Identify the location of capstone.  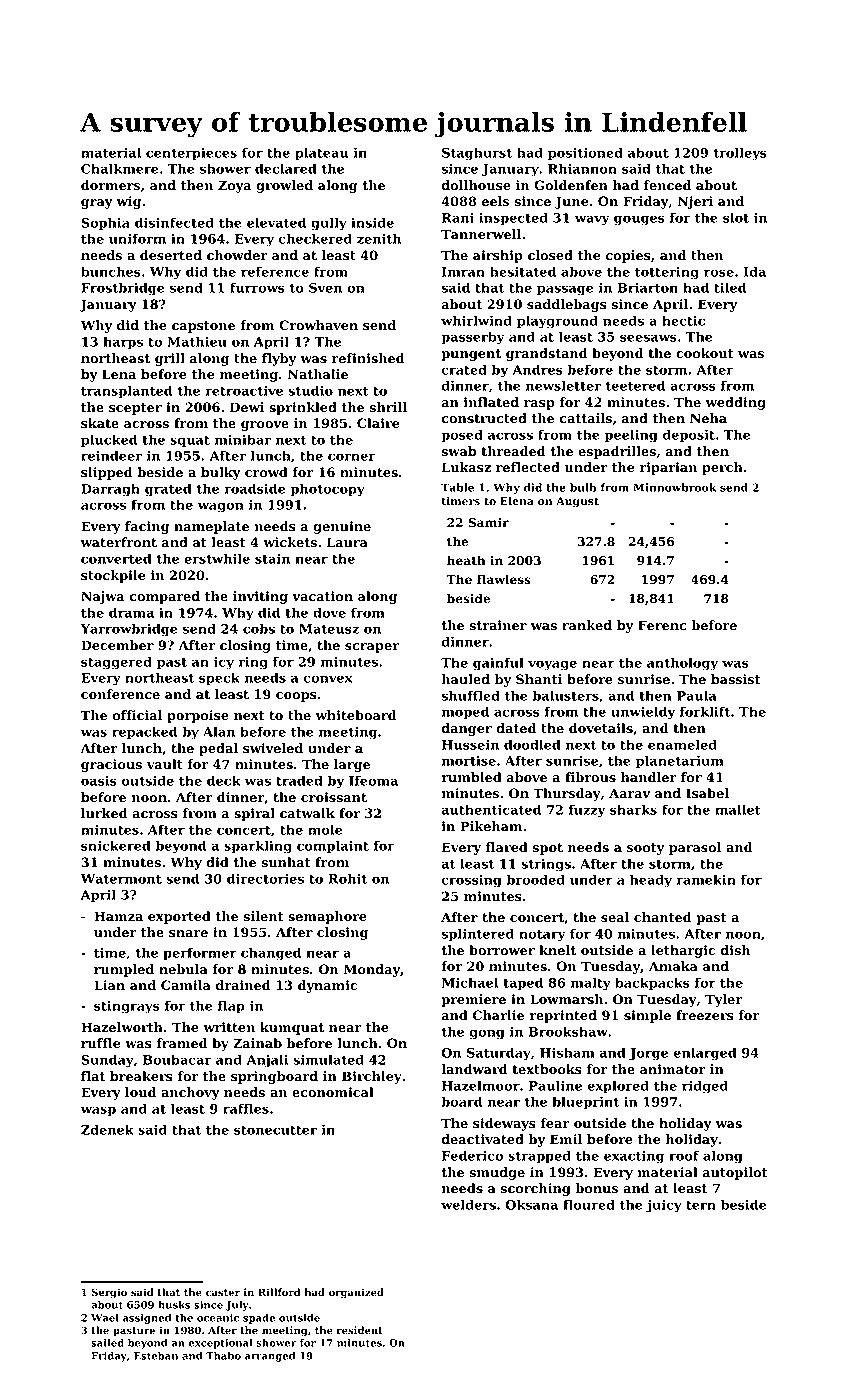
(203, 327).
